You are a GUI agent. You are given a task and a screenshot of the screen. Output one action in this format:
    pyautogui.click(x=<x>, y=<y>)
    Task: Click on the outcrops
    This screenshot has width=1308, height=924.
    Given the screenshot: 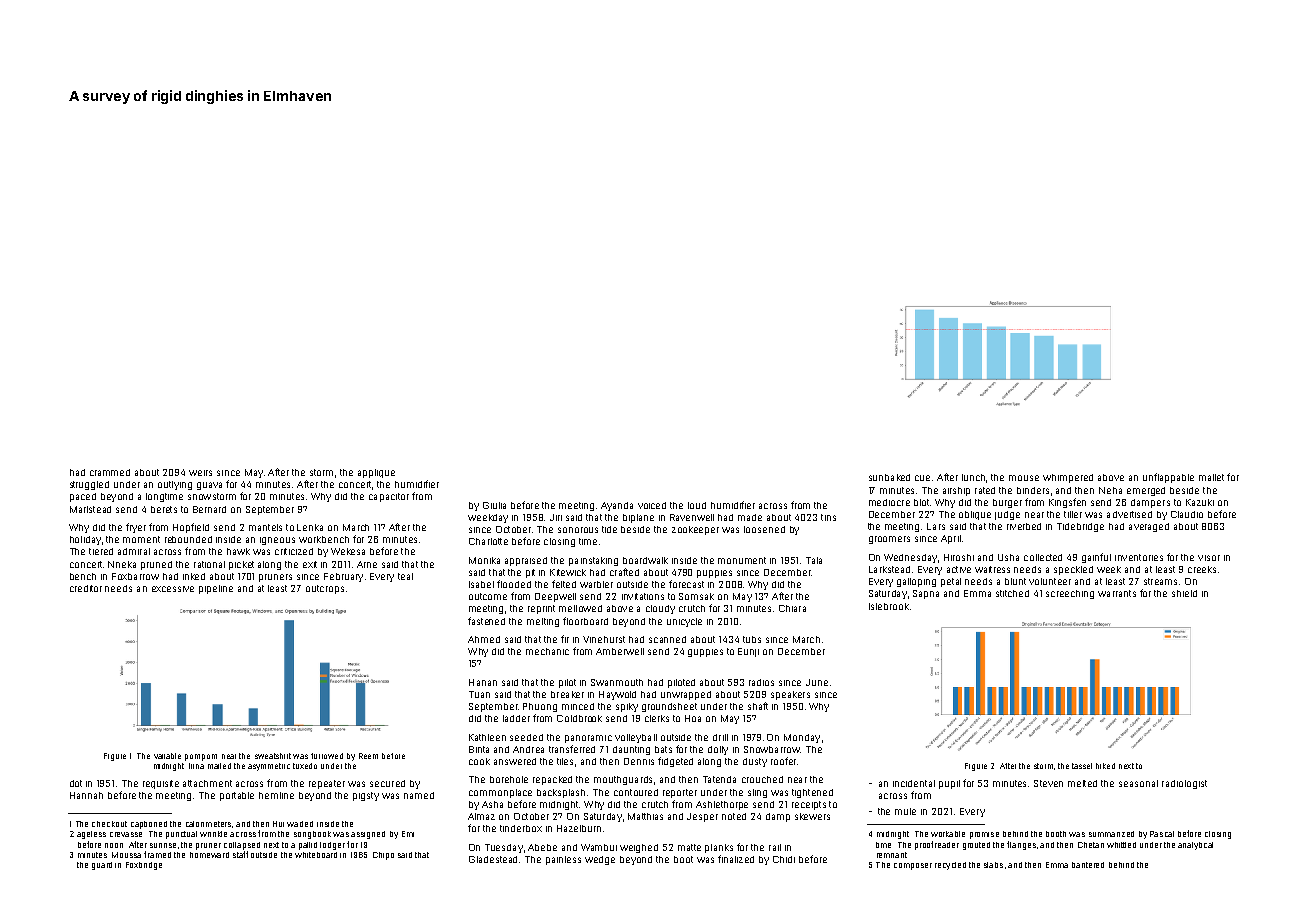 What is the action you would take?
    pyautogui.click(x=325, y=589)
